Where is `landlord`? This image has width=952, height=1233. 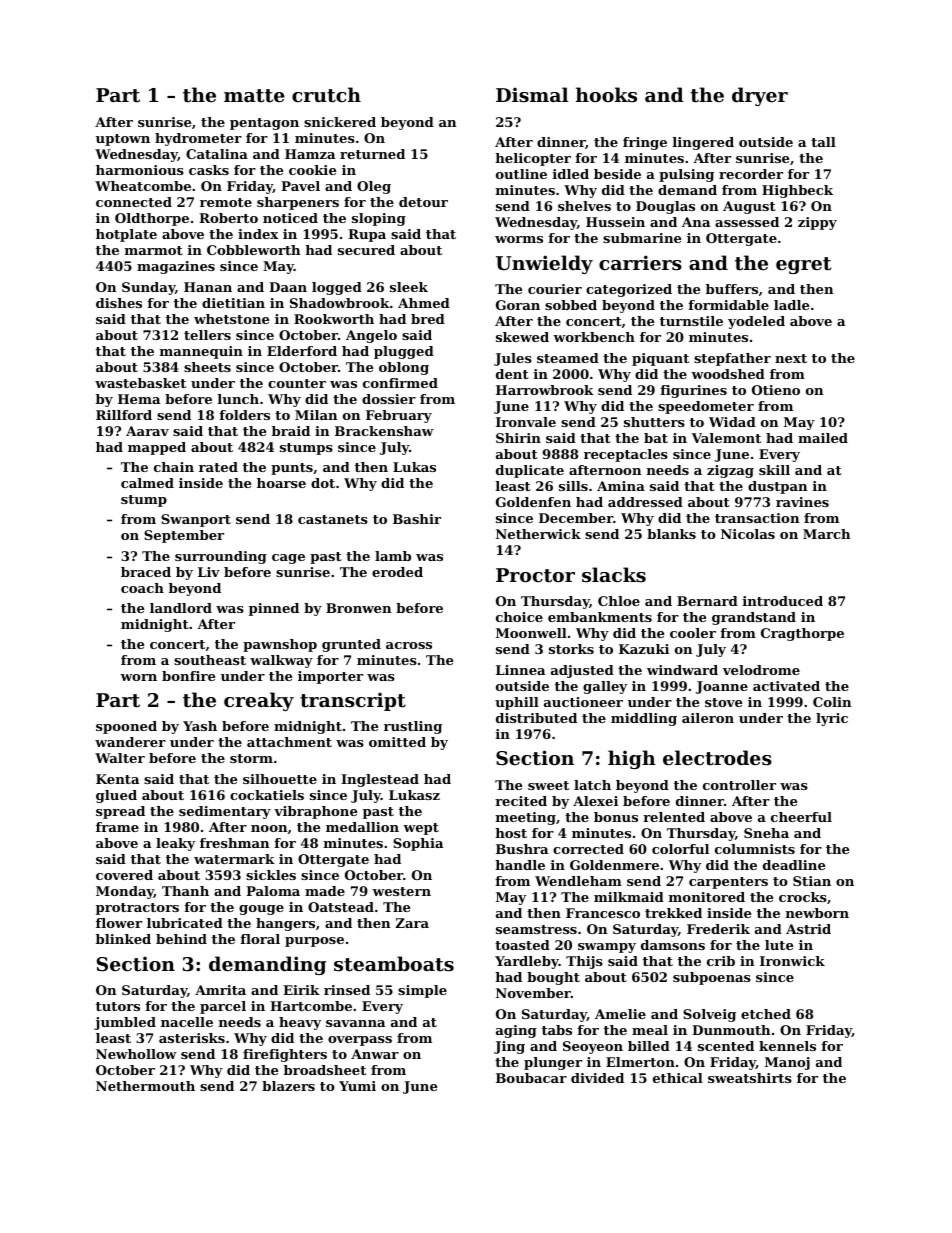 landlord is located at coordinates (181, 608).
